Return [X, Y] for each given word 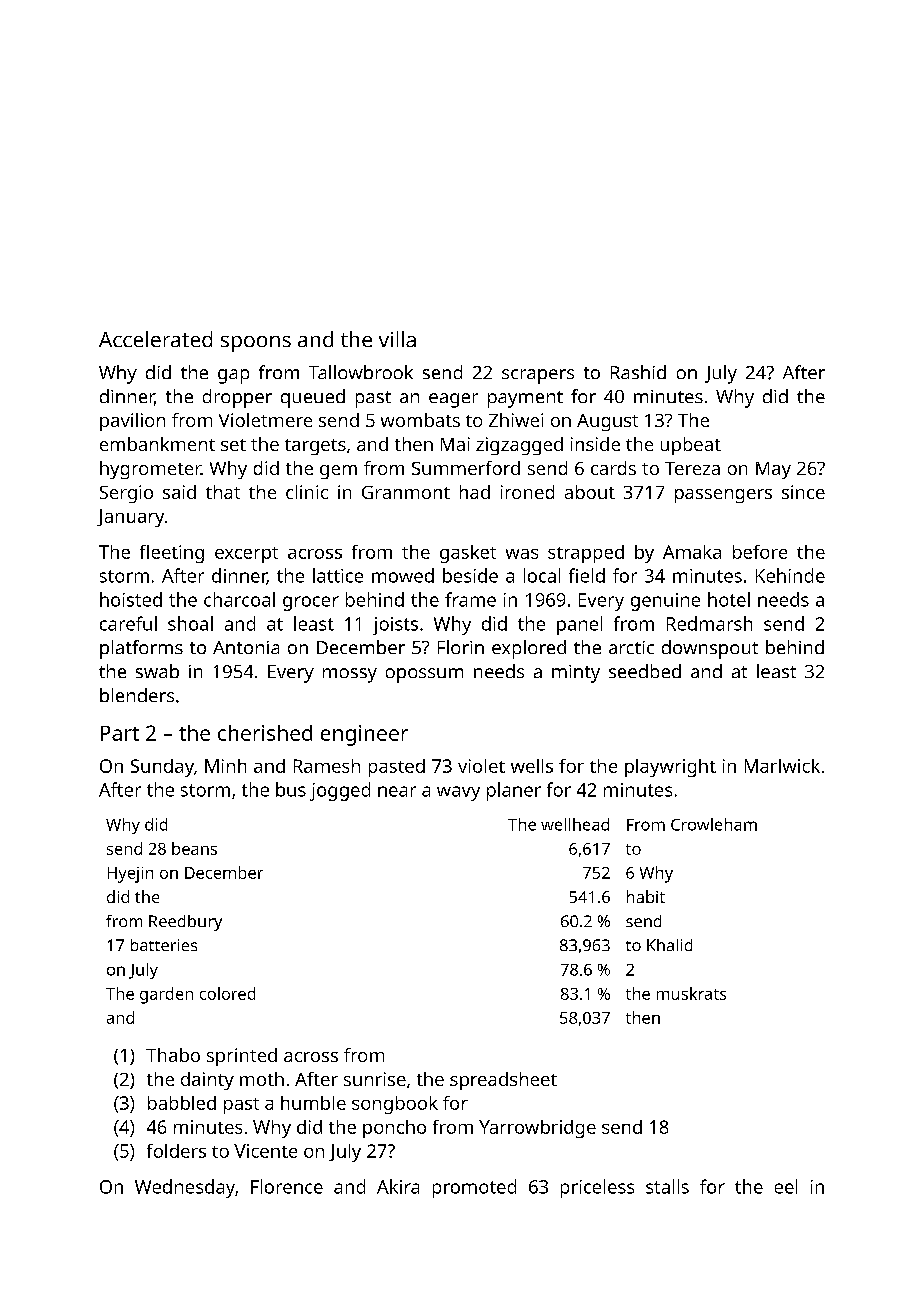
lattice [338, 575]
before [760, 552]
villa [397, 339]
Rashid [638, 372]
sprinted [242, 1057]
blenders [137, 695]
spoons [256, 344]
